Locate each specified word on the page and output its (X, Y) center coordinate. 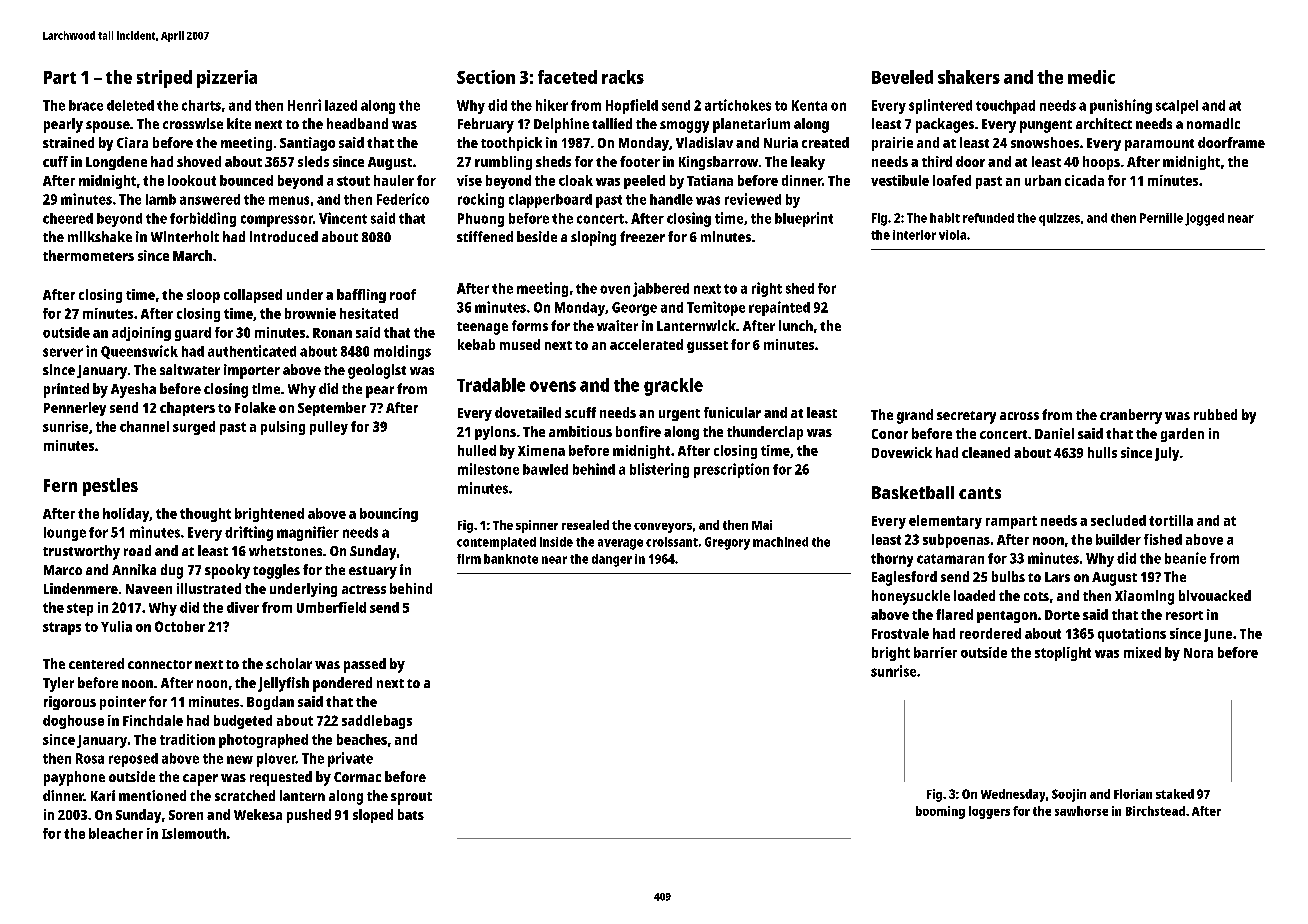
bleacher (116, 833)
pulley (329, 428)
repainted (779, 308)
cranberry (1131, 416)
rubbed (1215, 414)
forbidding (203, 219)
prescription (731, 470)
